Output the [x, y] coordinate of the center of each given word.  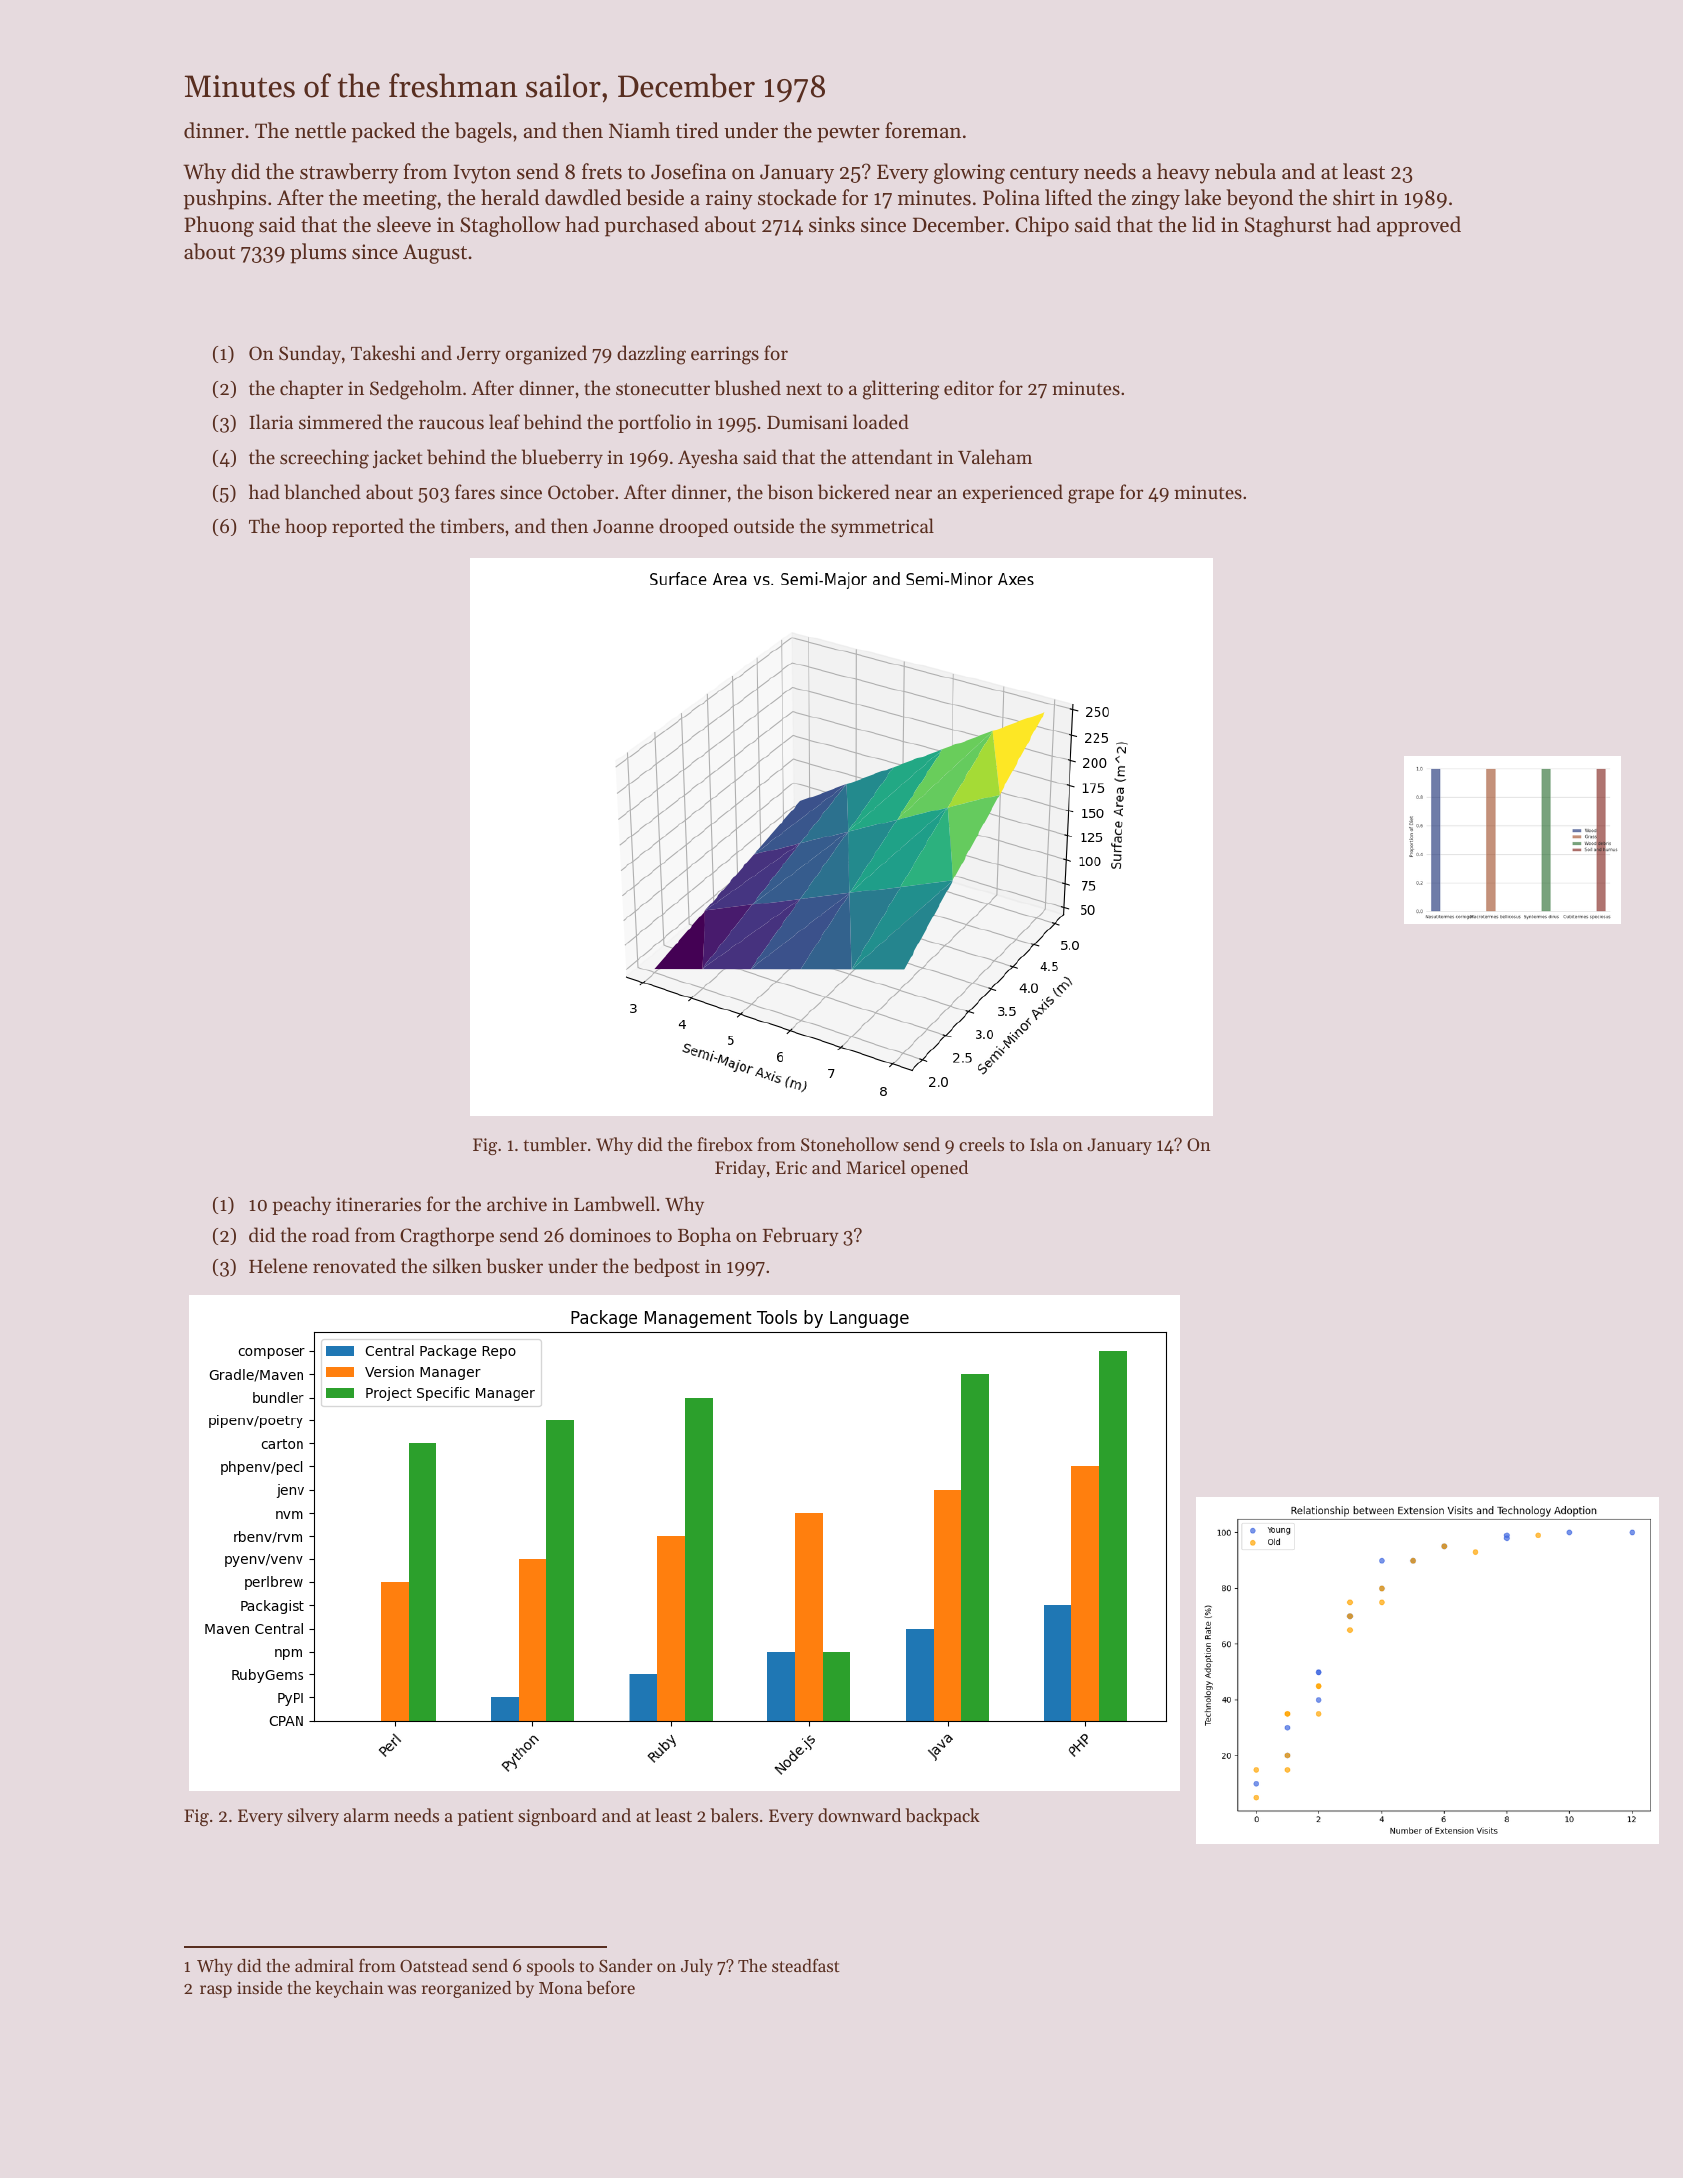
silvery [313, 1817]
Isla [1044, 1144]
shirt [1354, 197]
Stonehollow [850, 1144]
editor [969, 387]
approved [1419, 226]
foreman [923, 130]
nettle [320, 130]
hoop [306, 527]
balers [734, 1815]
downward [859, 1815]
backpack [942, 1817]
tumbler [555, 1144]
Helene [278, 1265]
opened [939, 1169]
